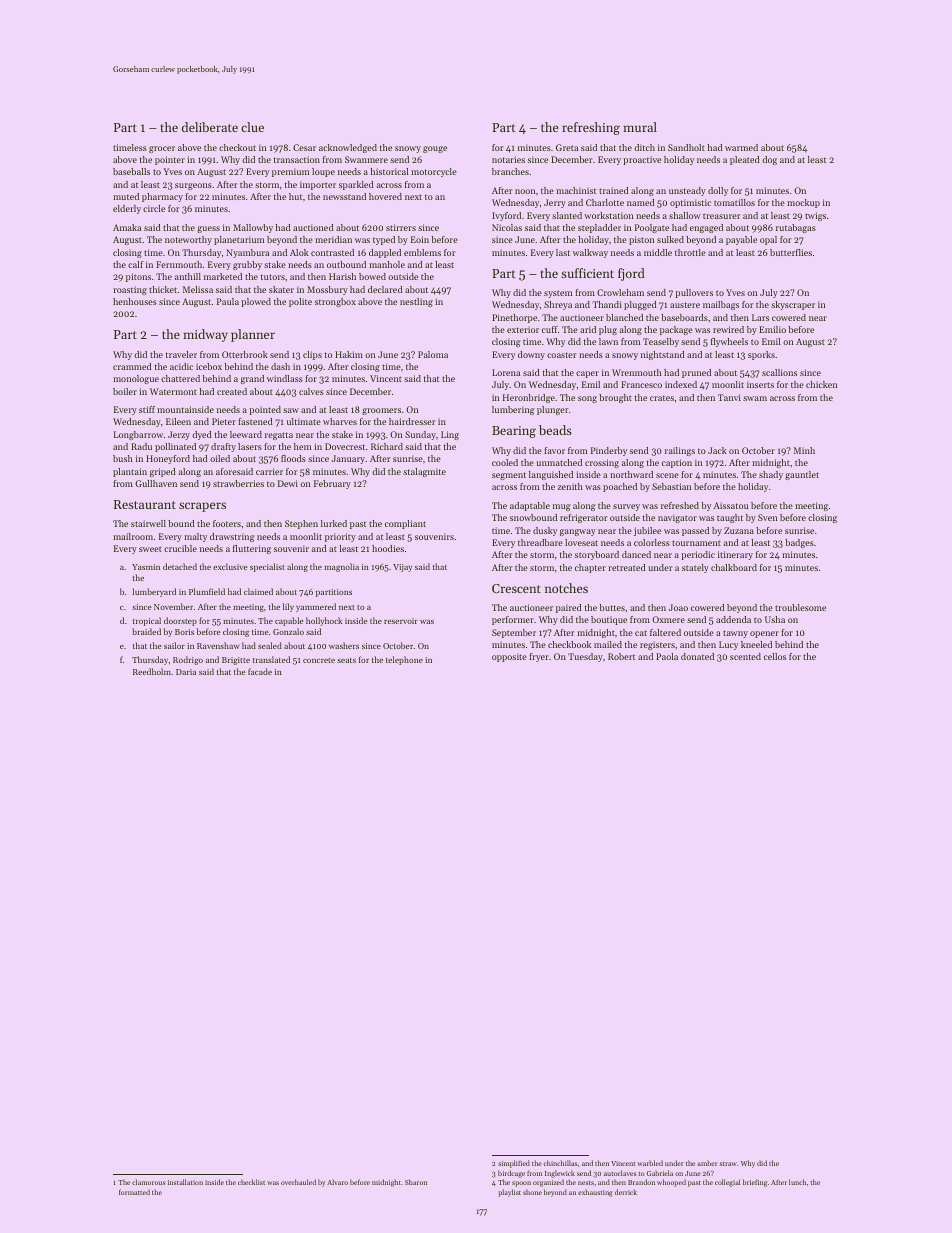 The height and width of the page is (1233, 952). Describe the element at coordinates (162, 149) in the page. I see `grocer` at that location.
